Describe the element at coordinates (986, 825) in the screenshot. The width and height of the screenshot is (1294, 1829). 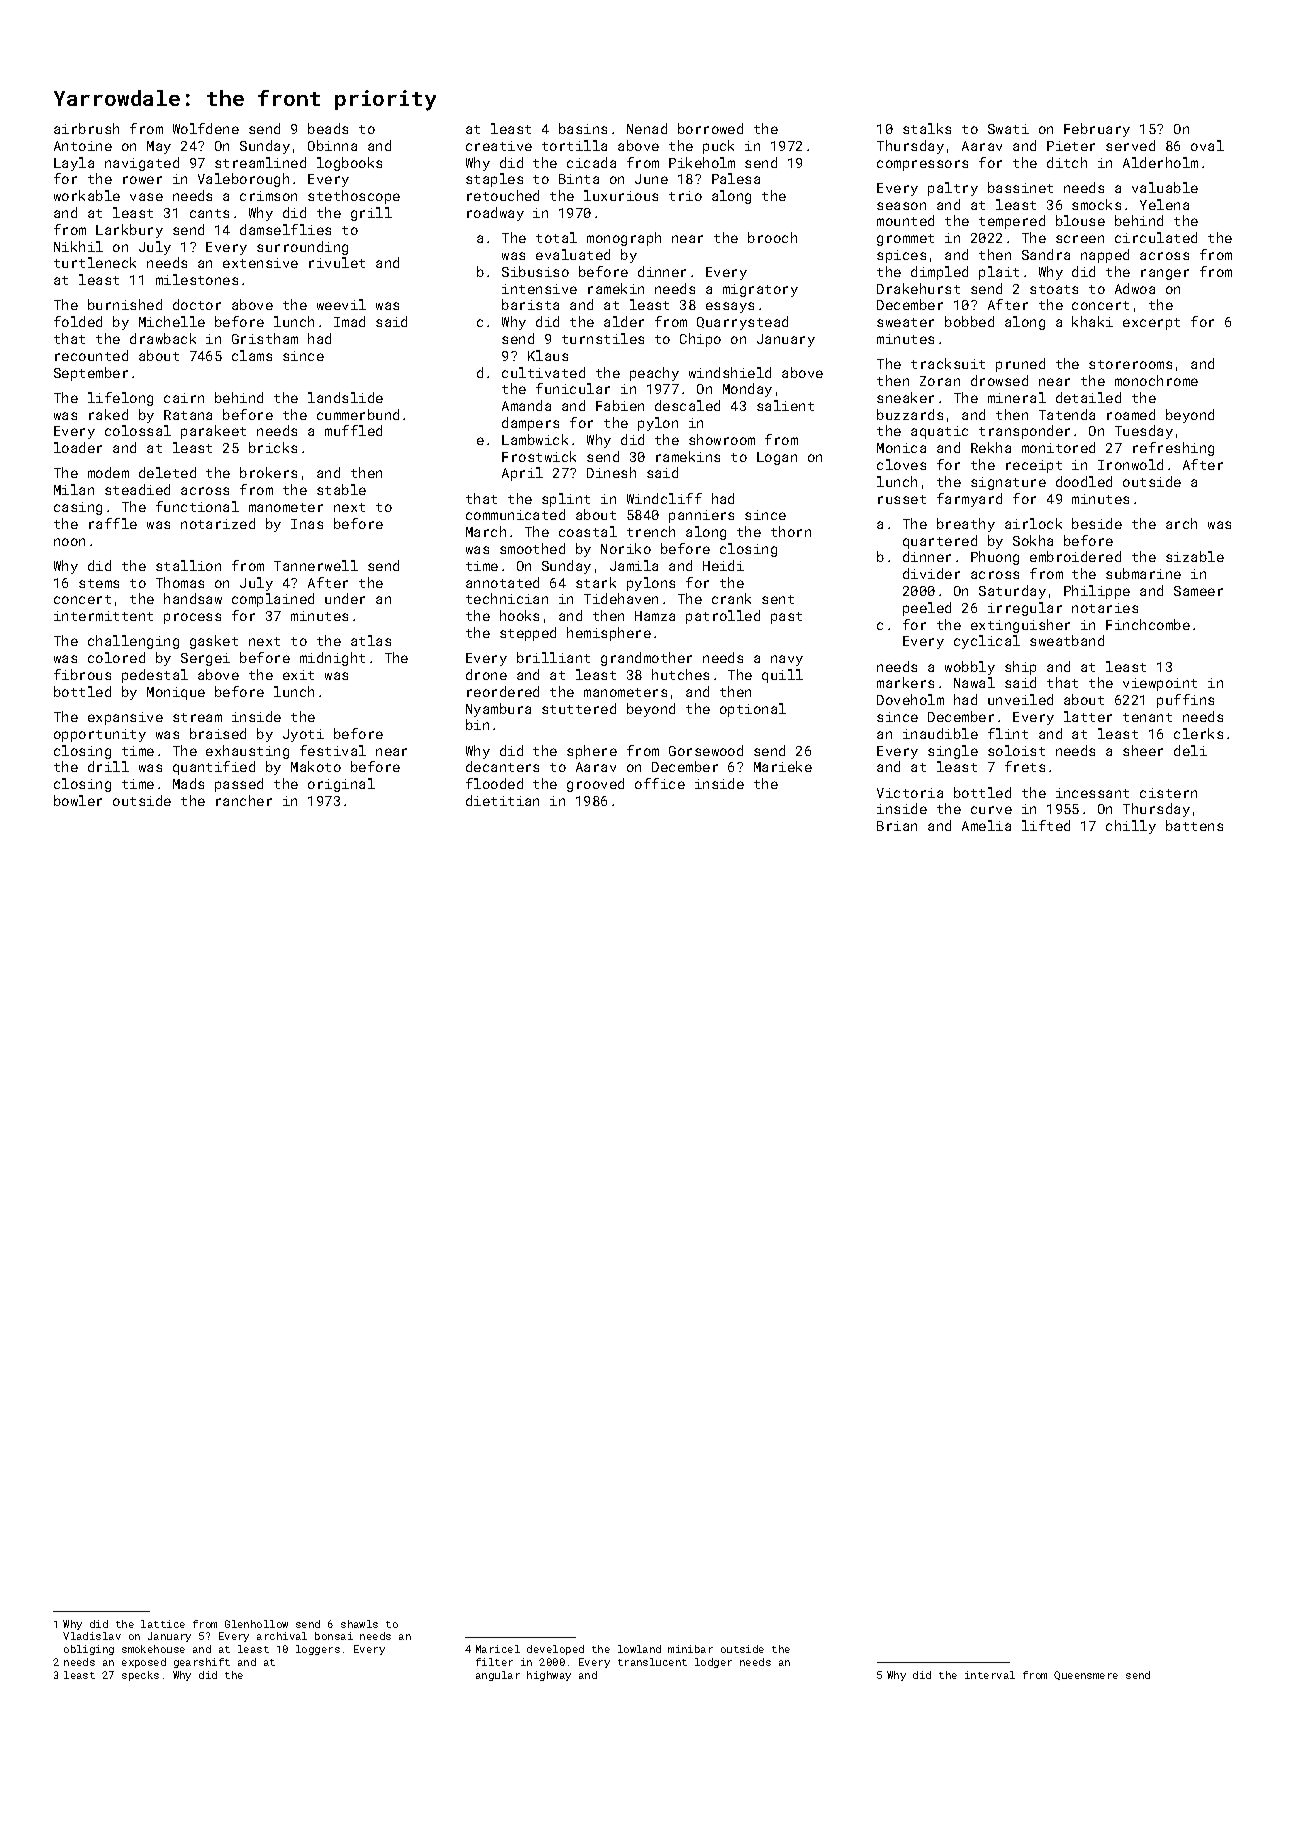
I see `Amelia` at that location.
